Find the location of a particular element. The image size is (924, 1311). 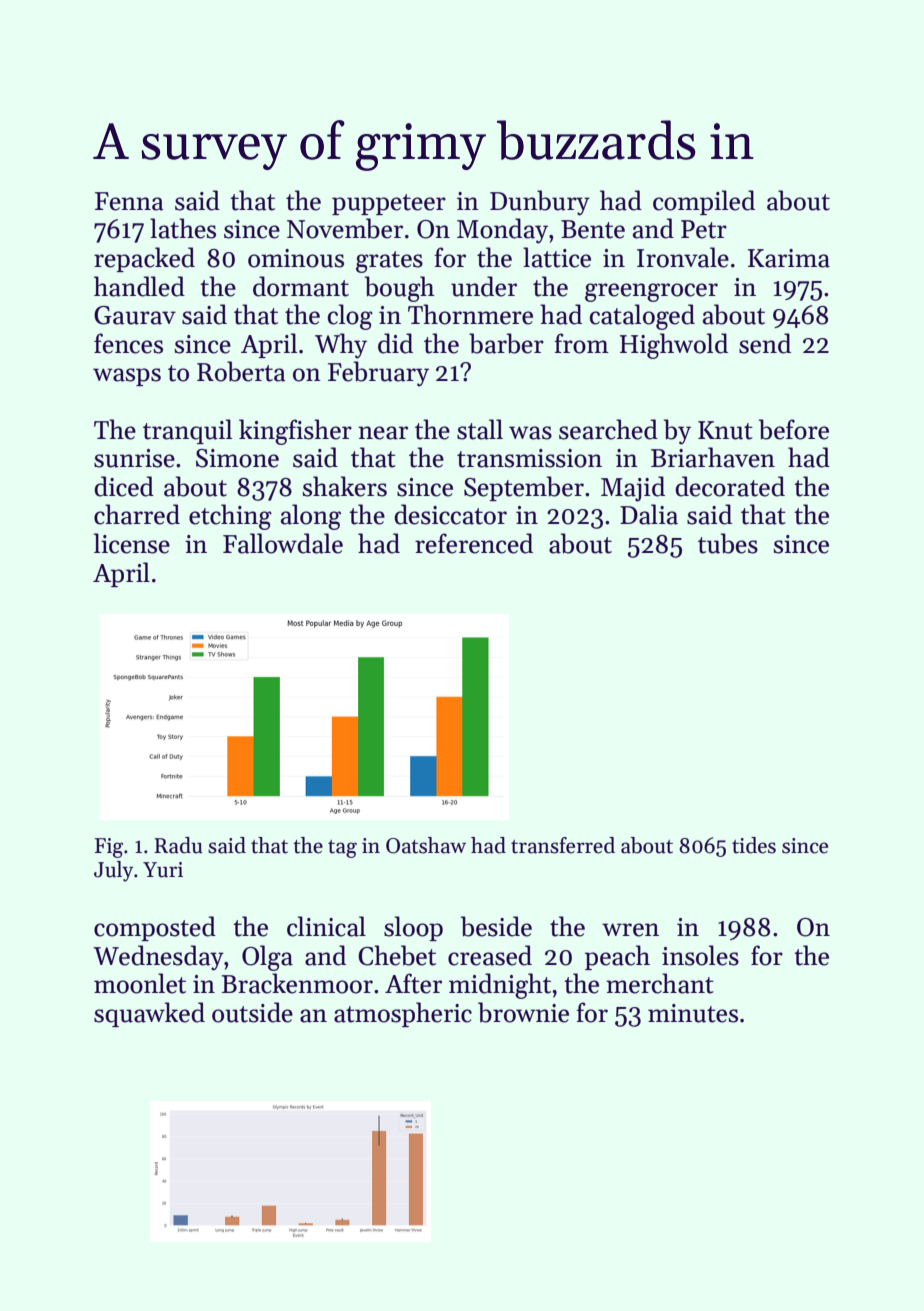

Brackenmoor is located at coordinates (297, 983).
